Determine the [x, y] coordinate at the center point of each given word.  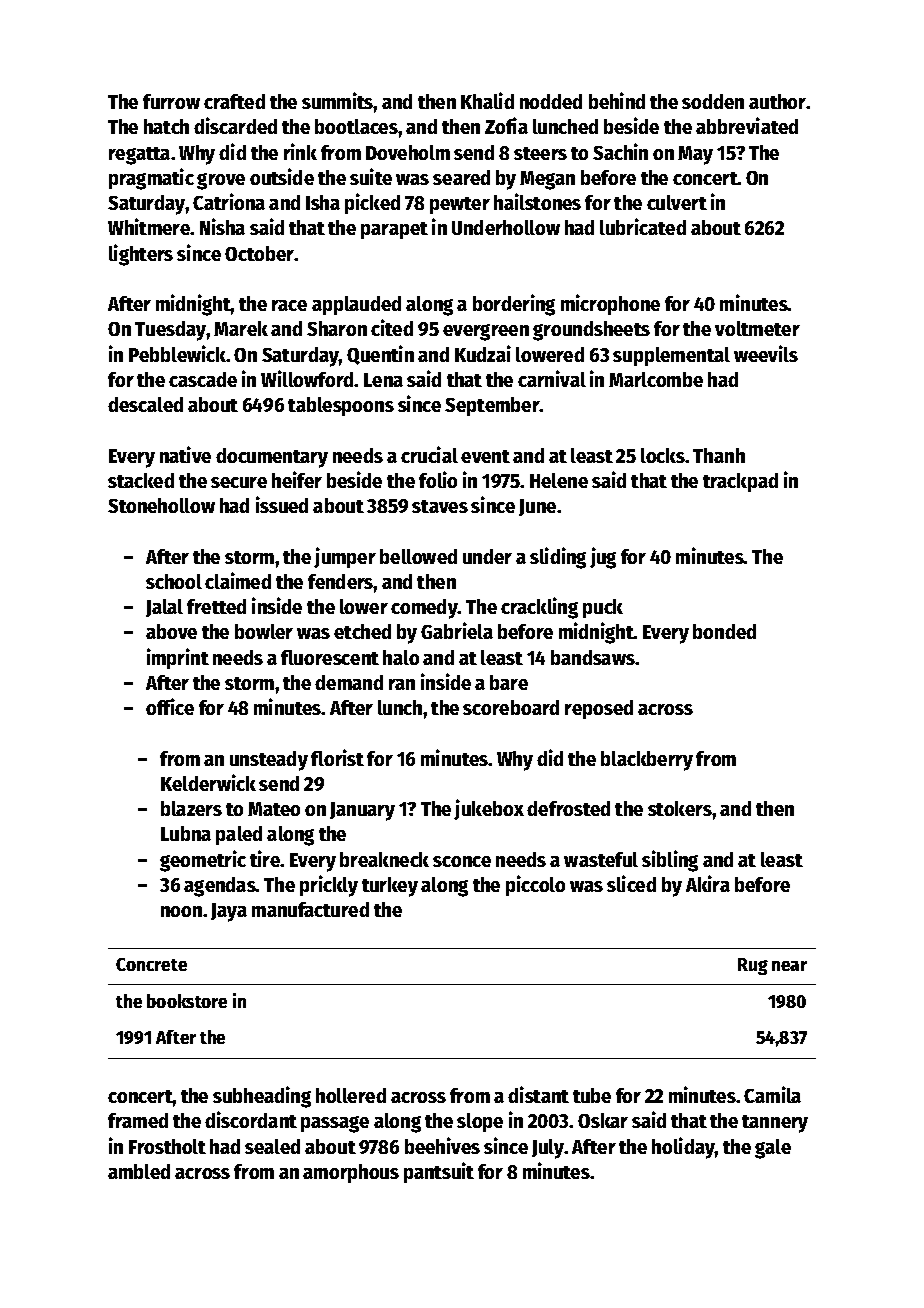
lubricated [643, 226]
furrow [171, 101]
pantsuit [439, 1172]
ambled [139, 1171]
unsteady [269, 761]
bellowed [418, 556]
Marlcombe [656, 379]
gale [773, 1149]
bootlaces [356, 126]
